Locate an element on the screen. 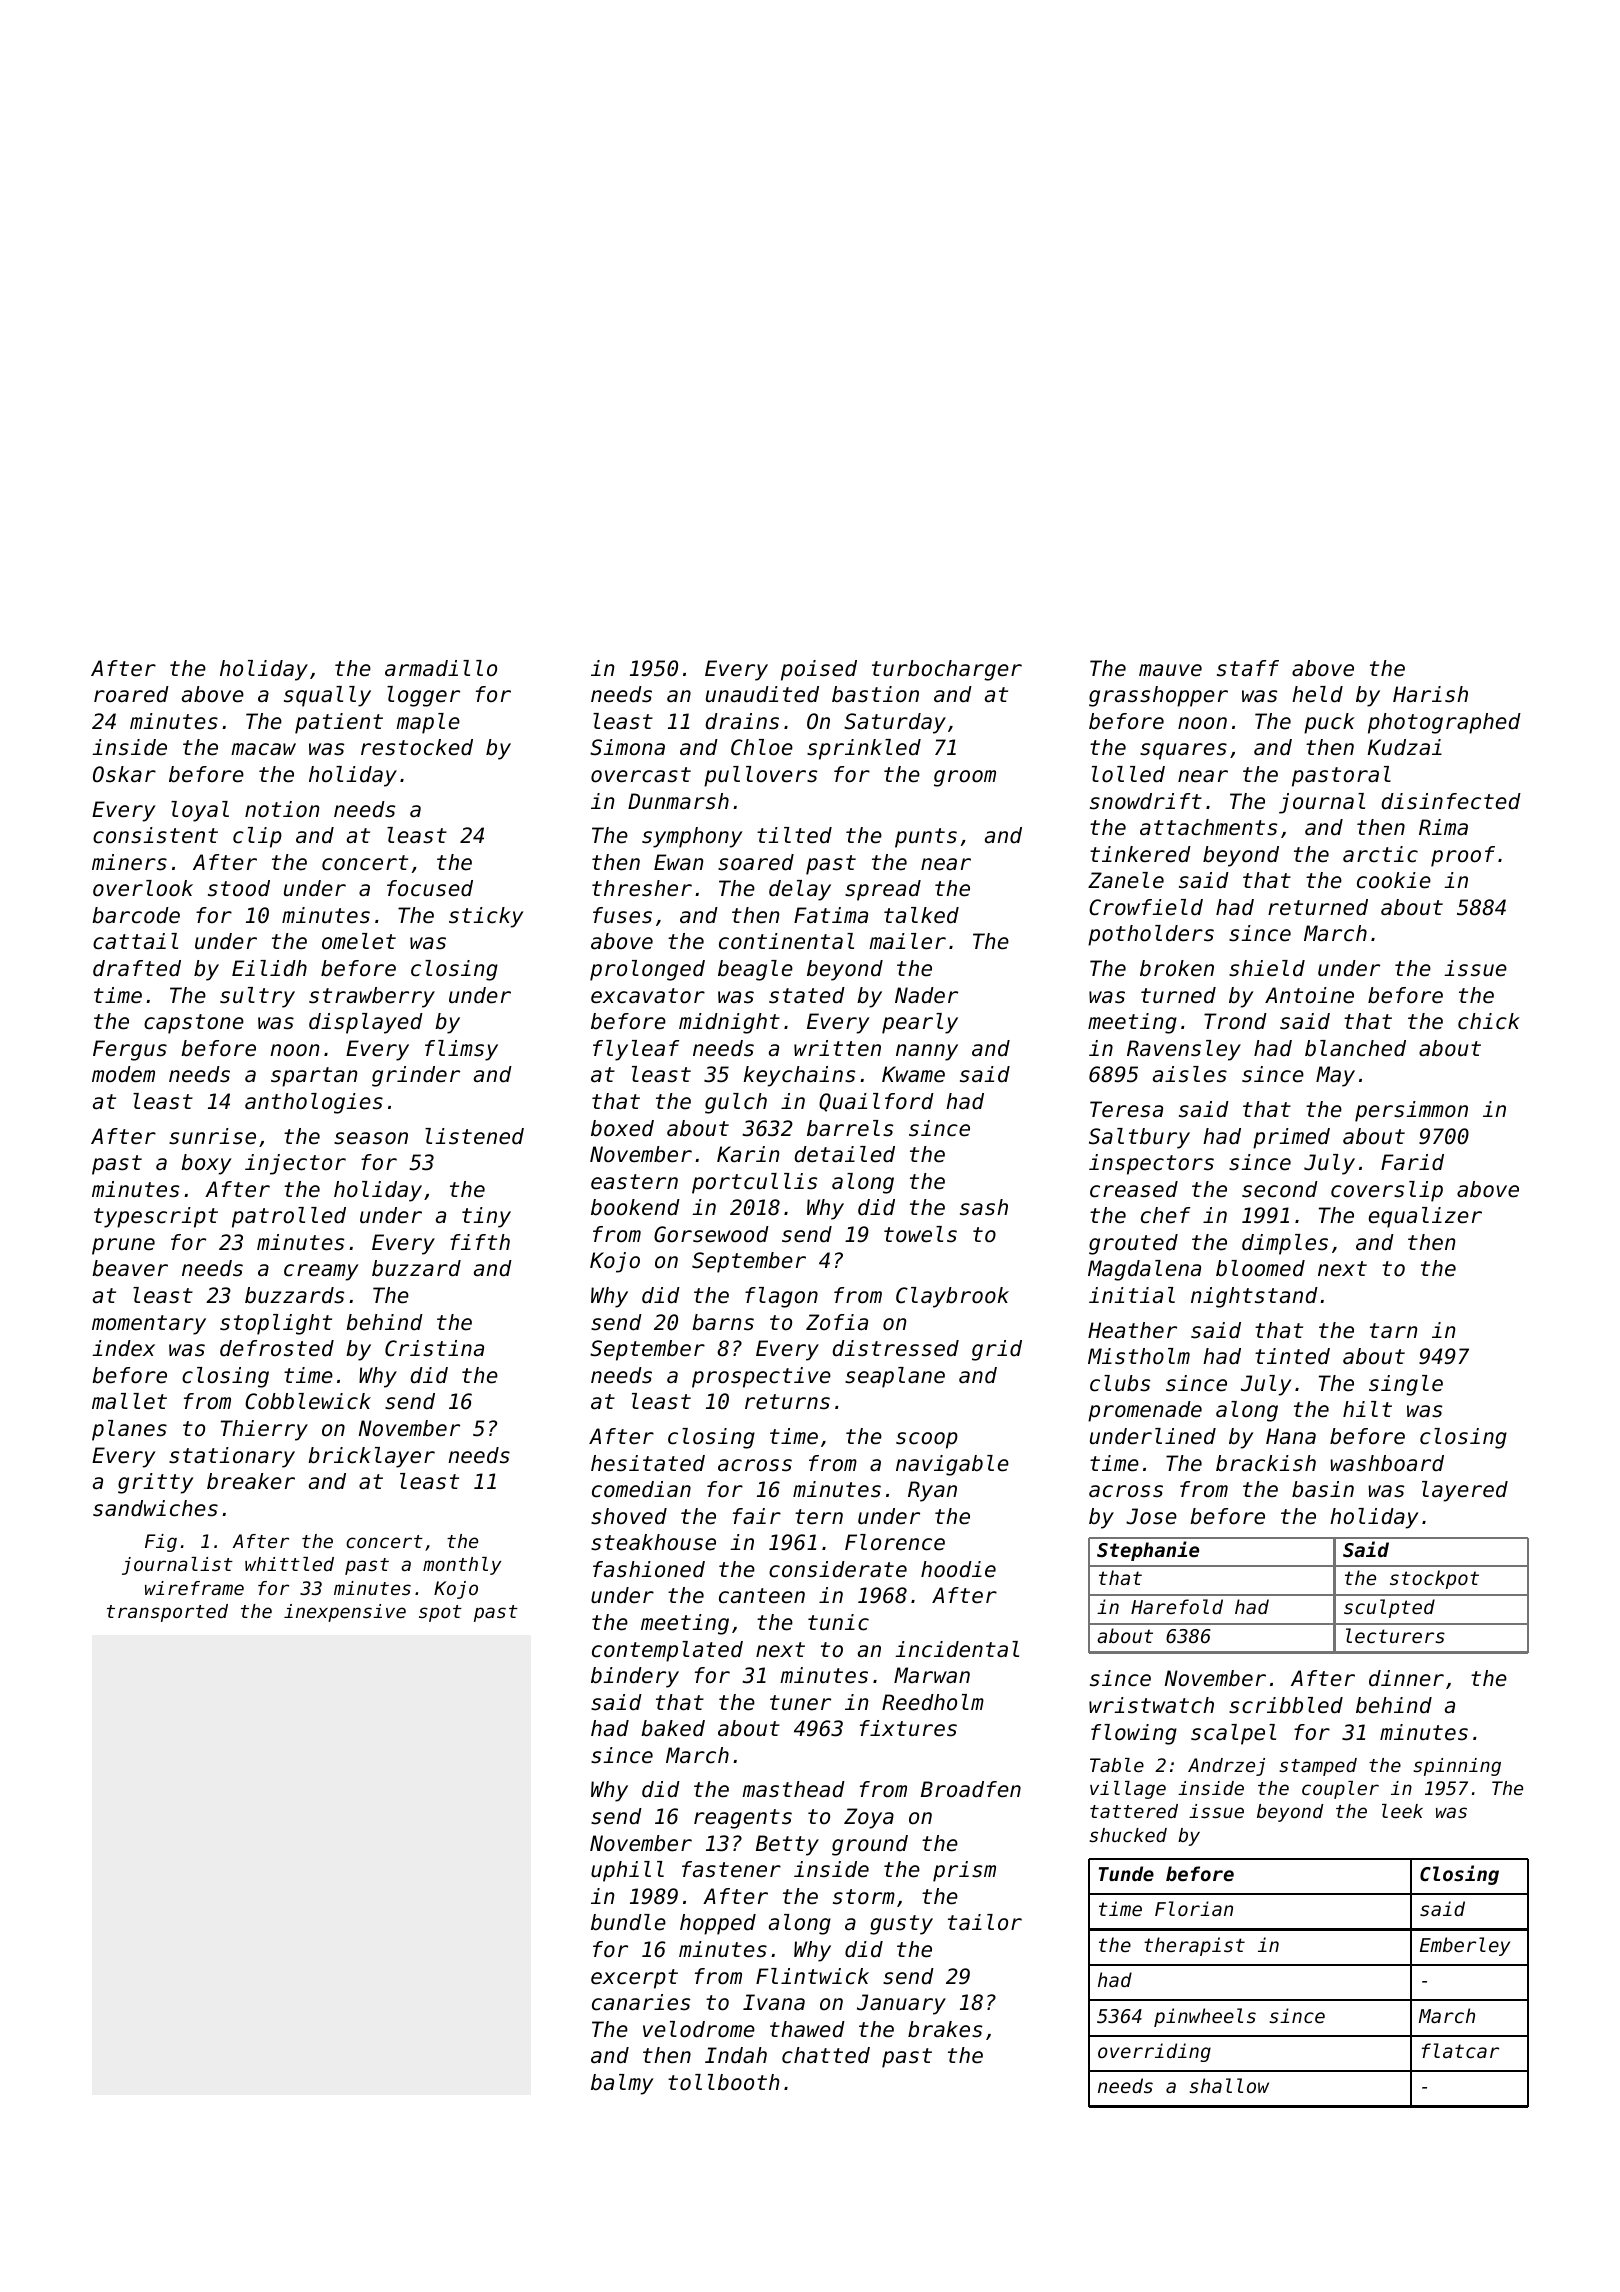 This screenshot has width=1620, height=2292. transported is located at coordinates (167, 1613).
